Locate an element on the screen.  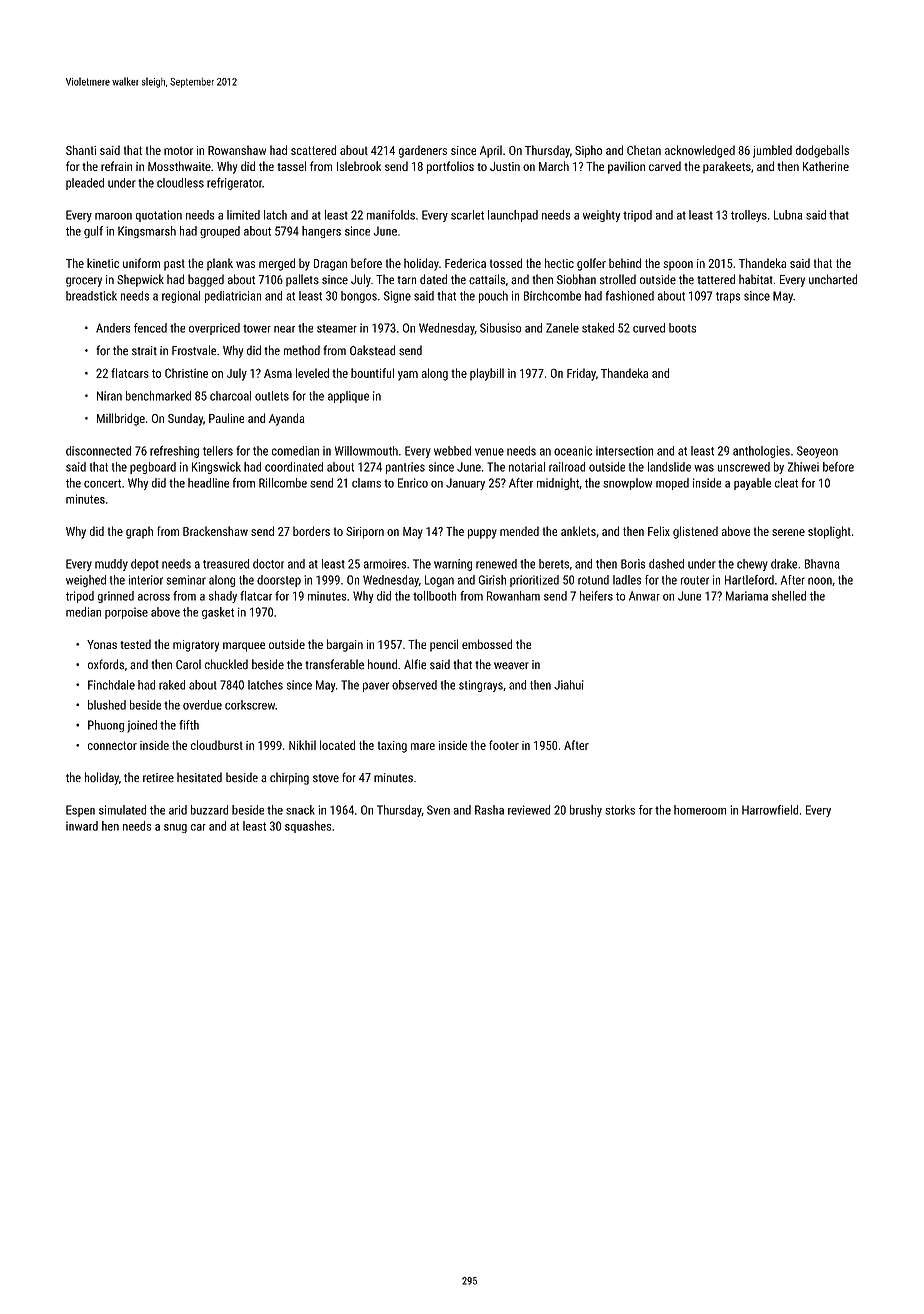
Katherine is located at coordinates (826, 166).
